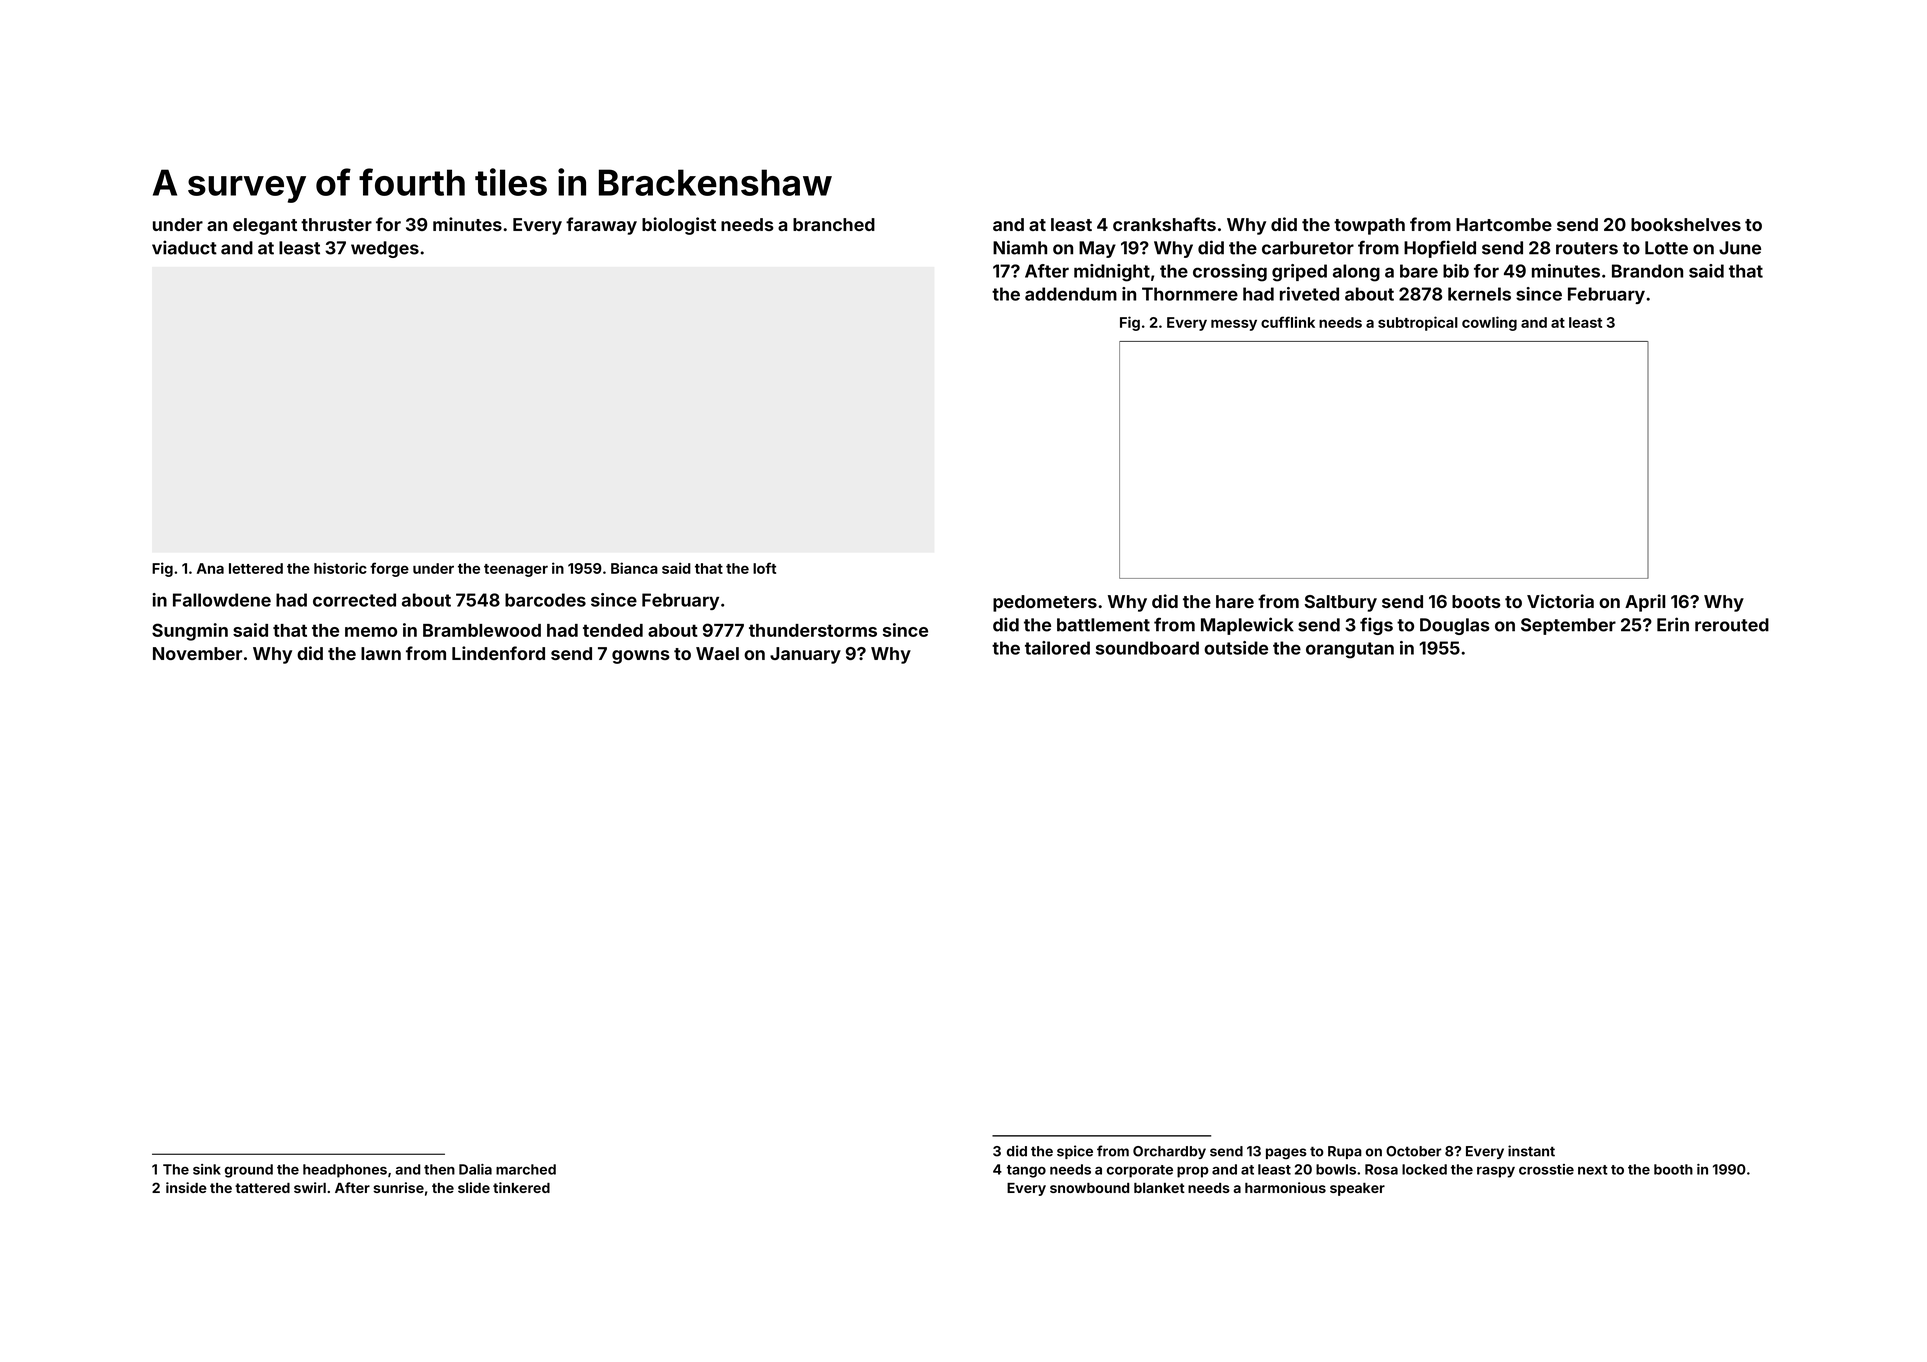  Describe the element at coordinates (1673, 1169) in the image. I see `booth` at that location.
